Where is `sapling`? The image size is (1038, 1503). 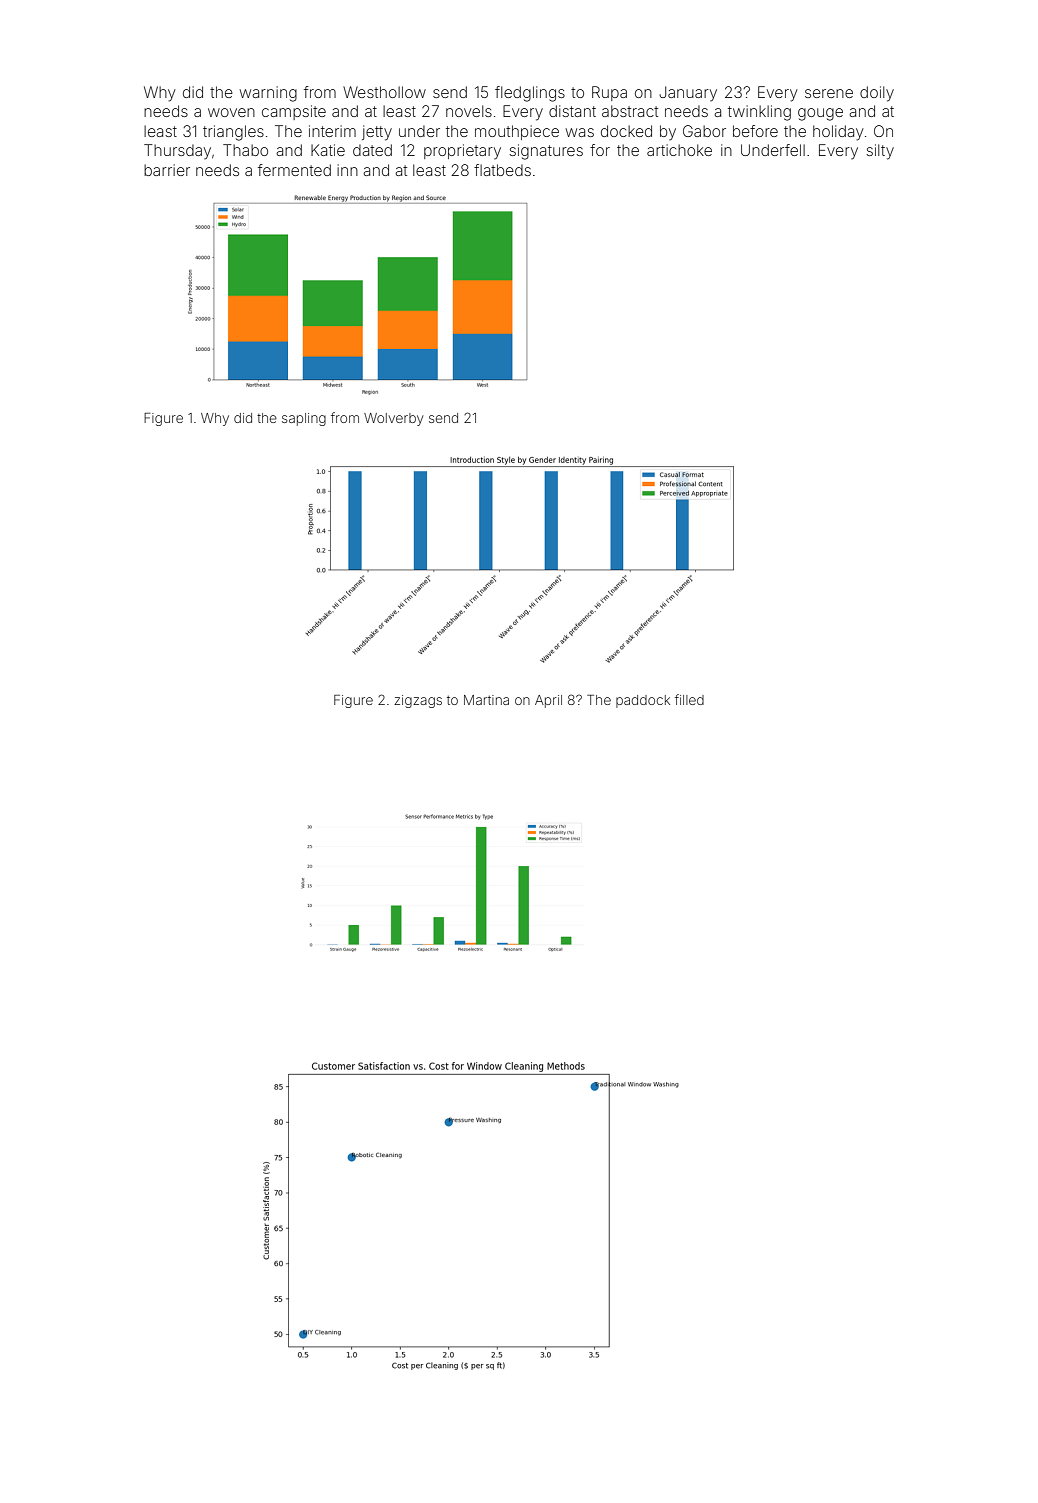
sapling is located at coordinates (304, 419).
